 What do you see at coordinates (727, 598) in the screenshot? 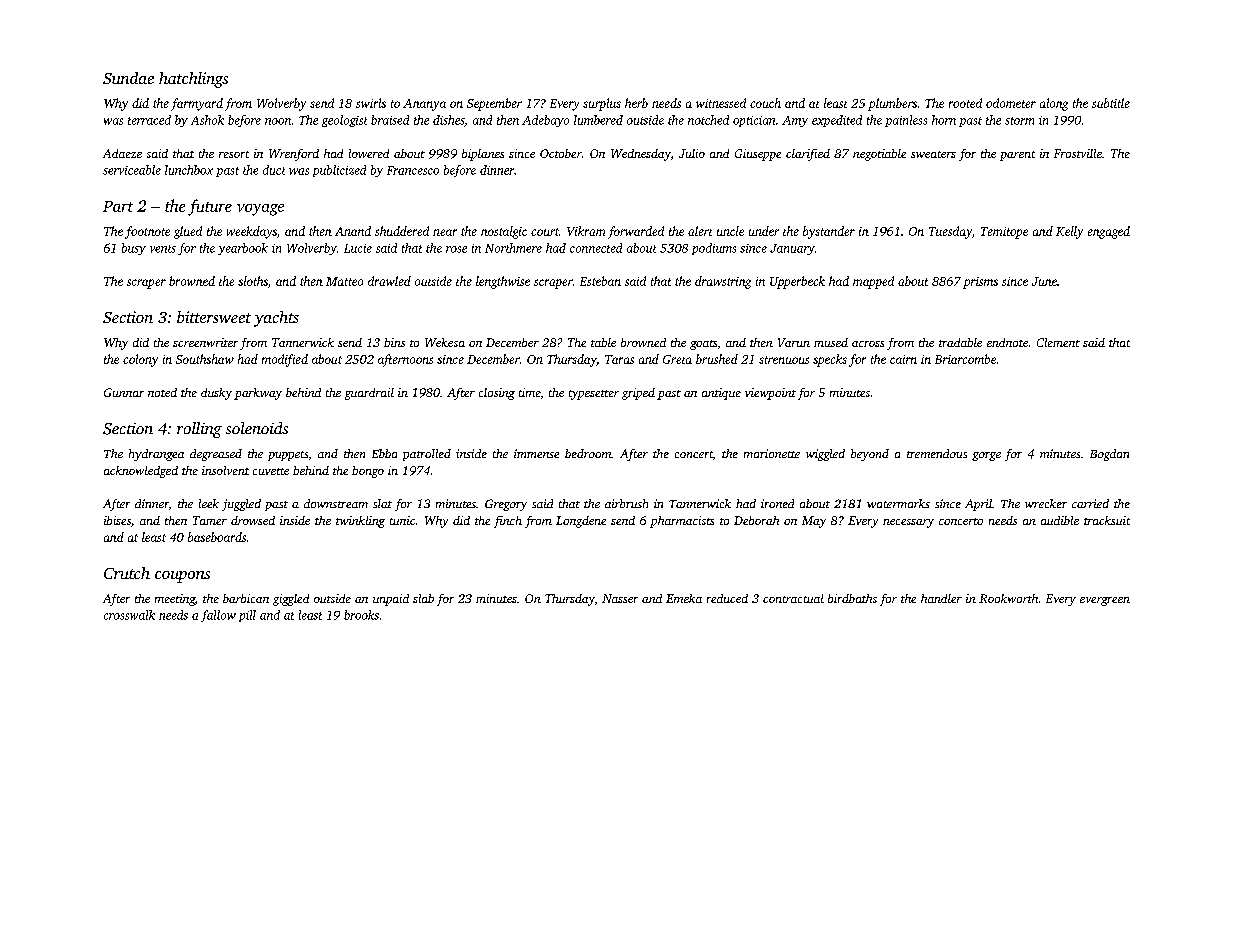
I see `reduced` at bounding box center [727, 598].
